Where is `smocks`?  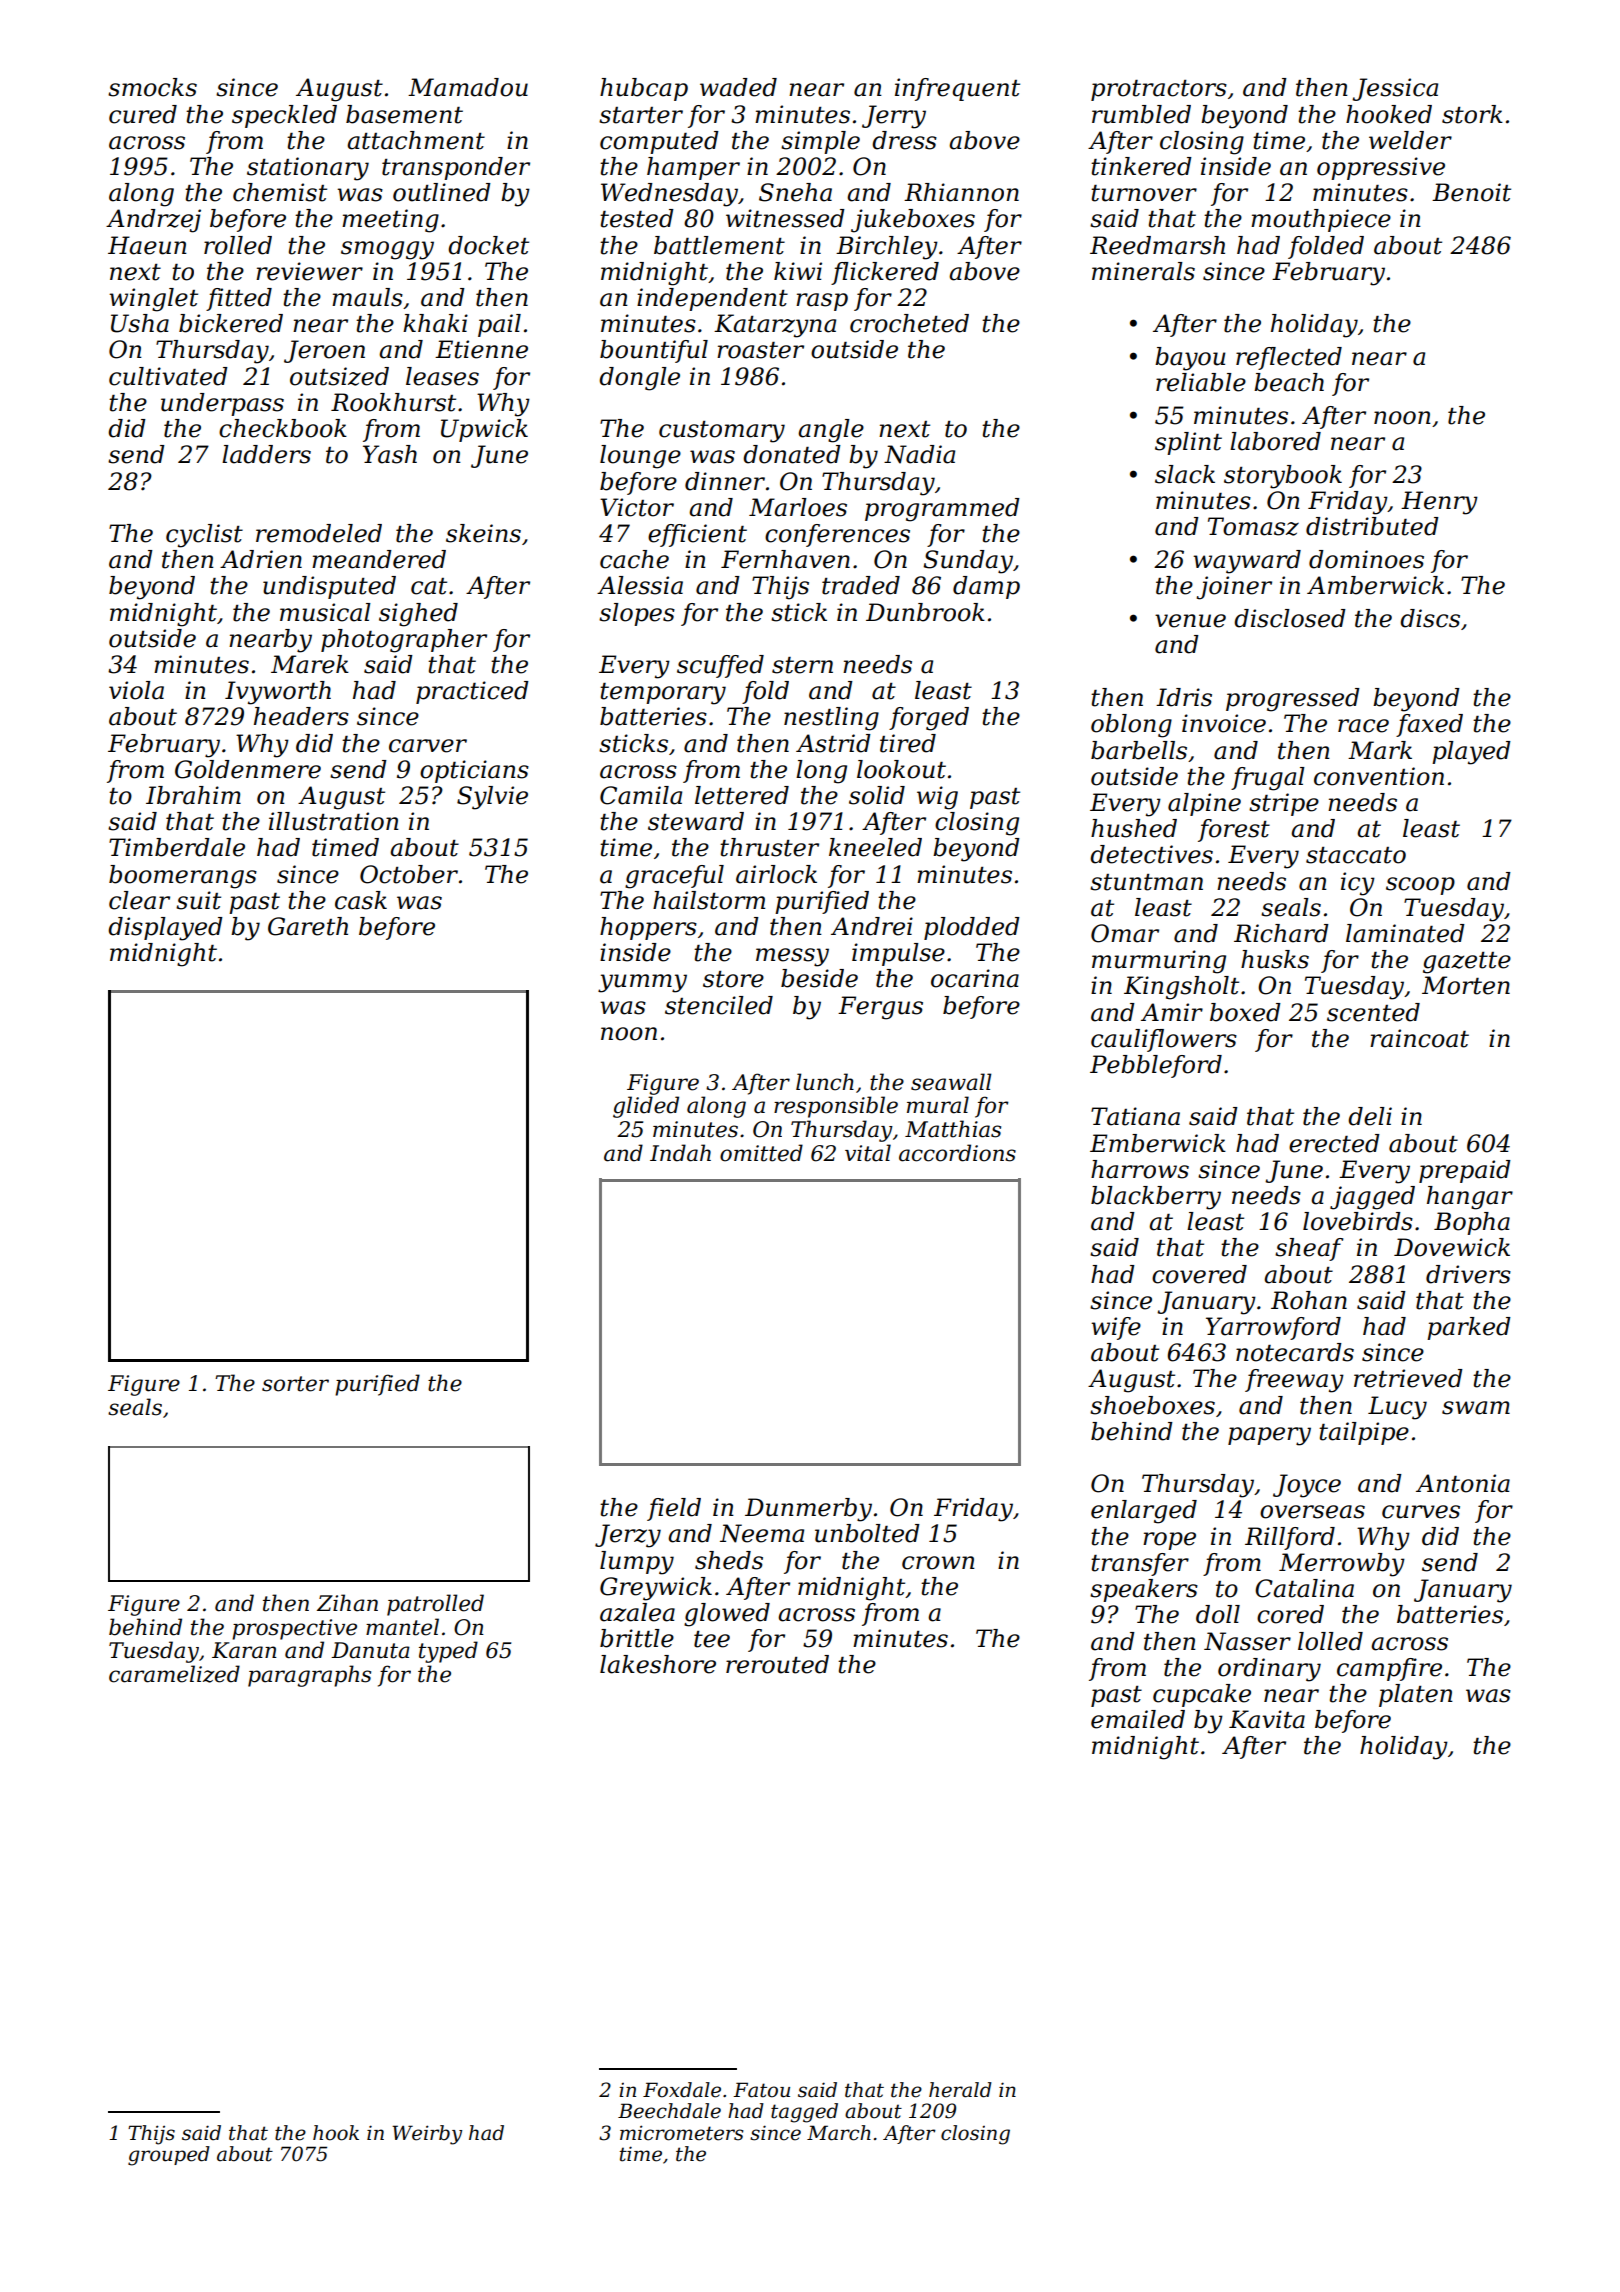 smocks is located at coordinates (152, 87).
